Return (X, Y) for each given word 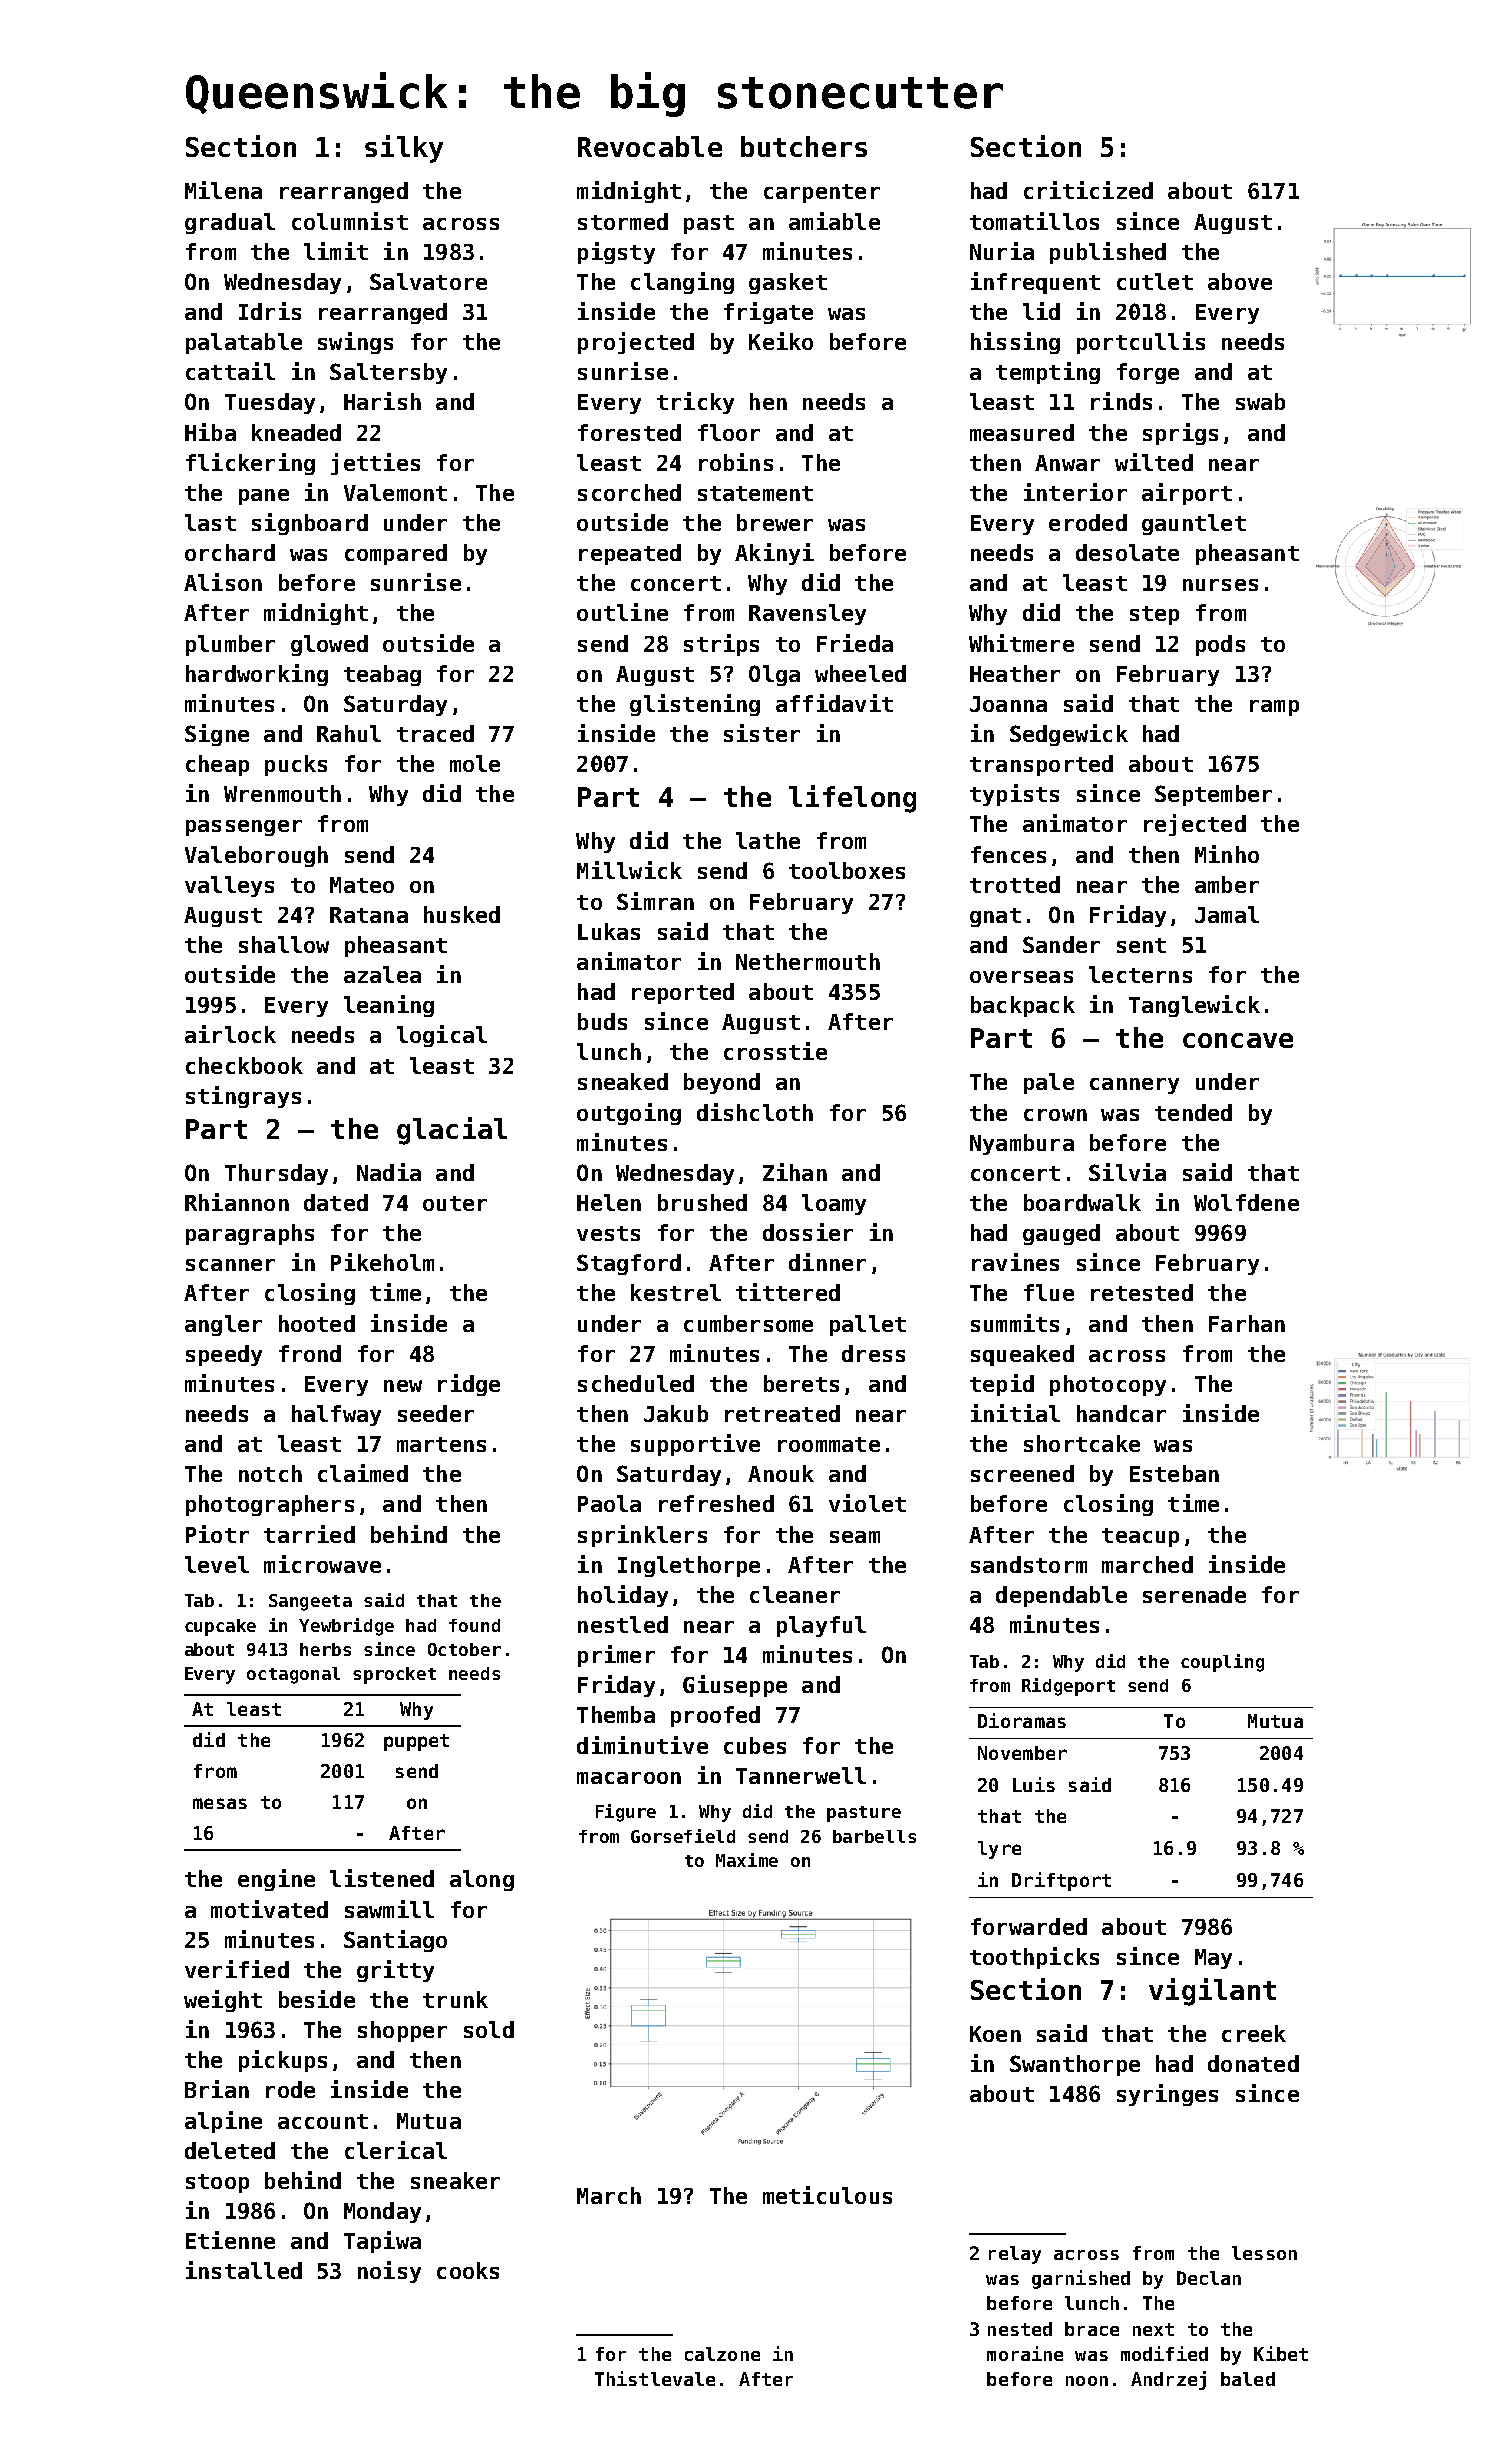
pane (264, 497)
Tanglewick (1194, 1006)
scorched (629, 492)
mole (475, 763)
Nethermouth (808, 961)
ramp (1274, 708)
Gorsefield (683, 1836)
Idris (270, 311)
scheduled (636, 1383)
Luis (1034, 1784)
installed (244, 2270)
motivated (269, 1909)
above (1240, 281)
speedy (224, 1355)
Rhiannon (237, 1202)
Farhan (1247, 1323)
